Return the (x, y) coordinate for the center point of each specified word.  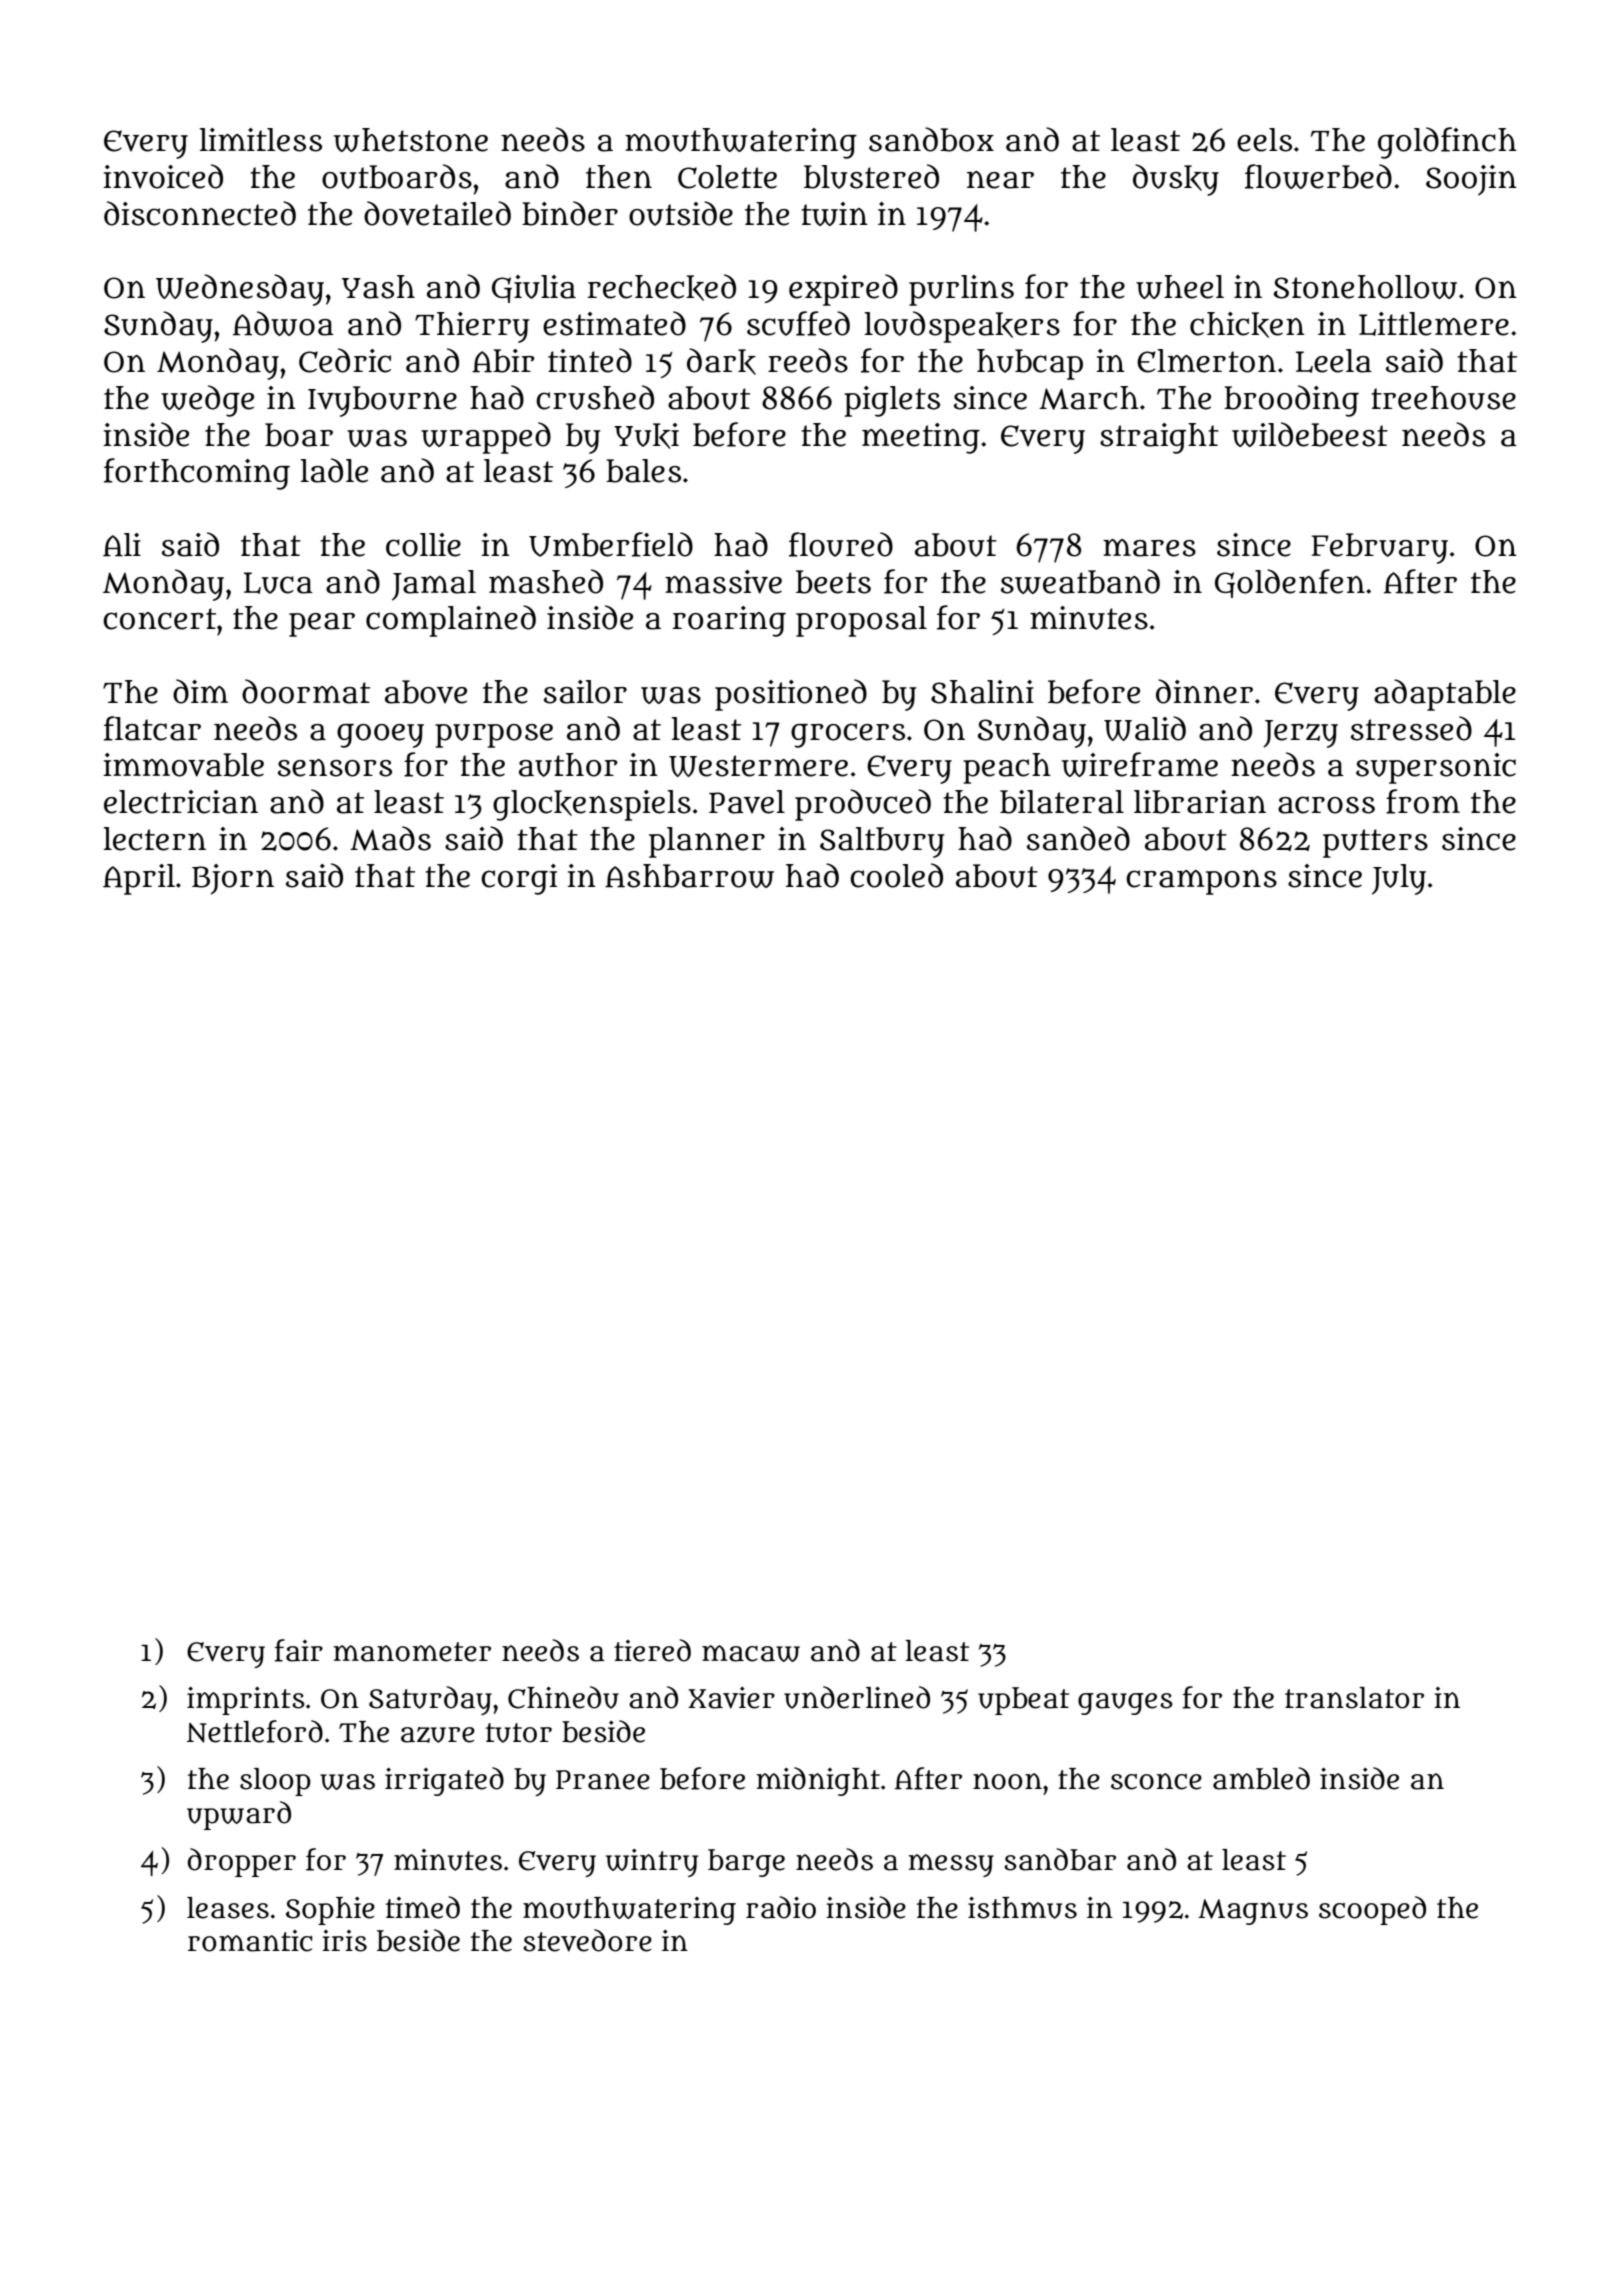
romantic (250, 1941)
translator (1354, 1698)
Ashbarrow (689, 876)
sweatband (1080, 581)
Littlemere (1434, 324)
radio (781, 1907)
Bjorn (233, 879)
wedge (207, 401)
